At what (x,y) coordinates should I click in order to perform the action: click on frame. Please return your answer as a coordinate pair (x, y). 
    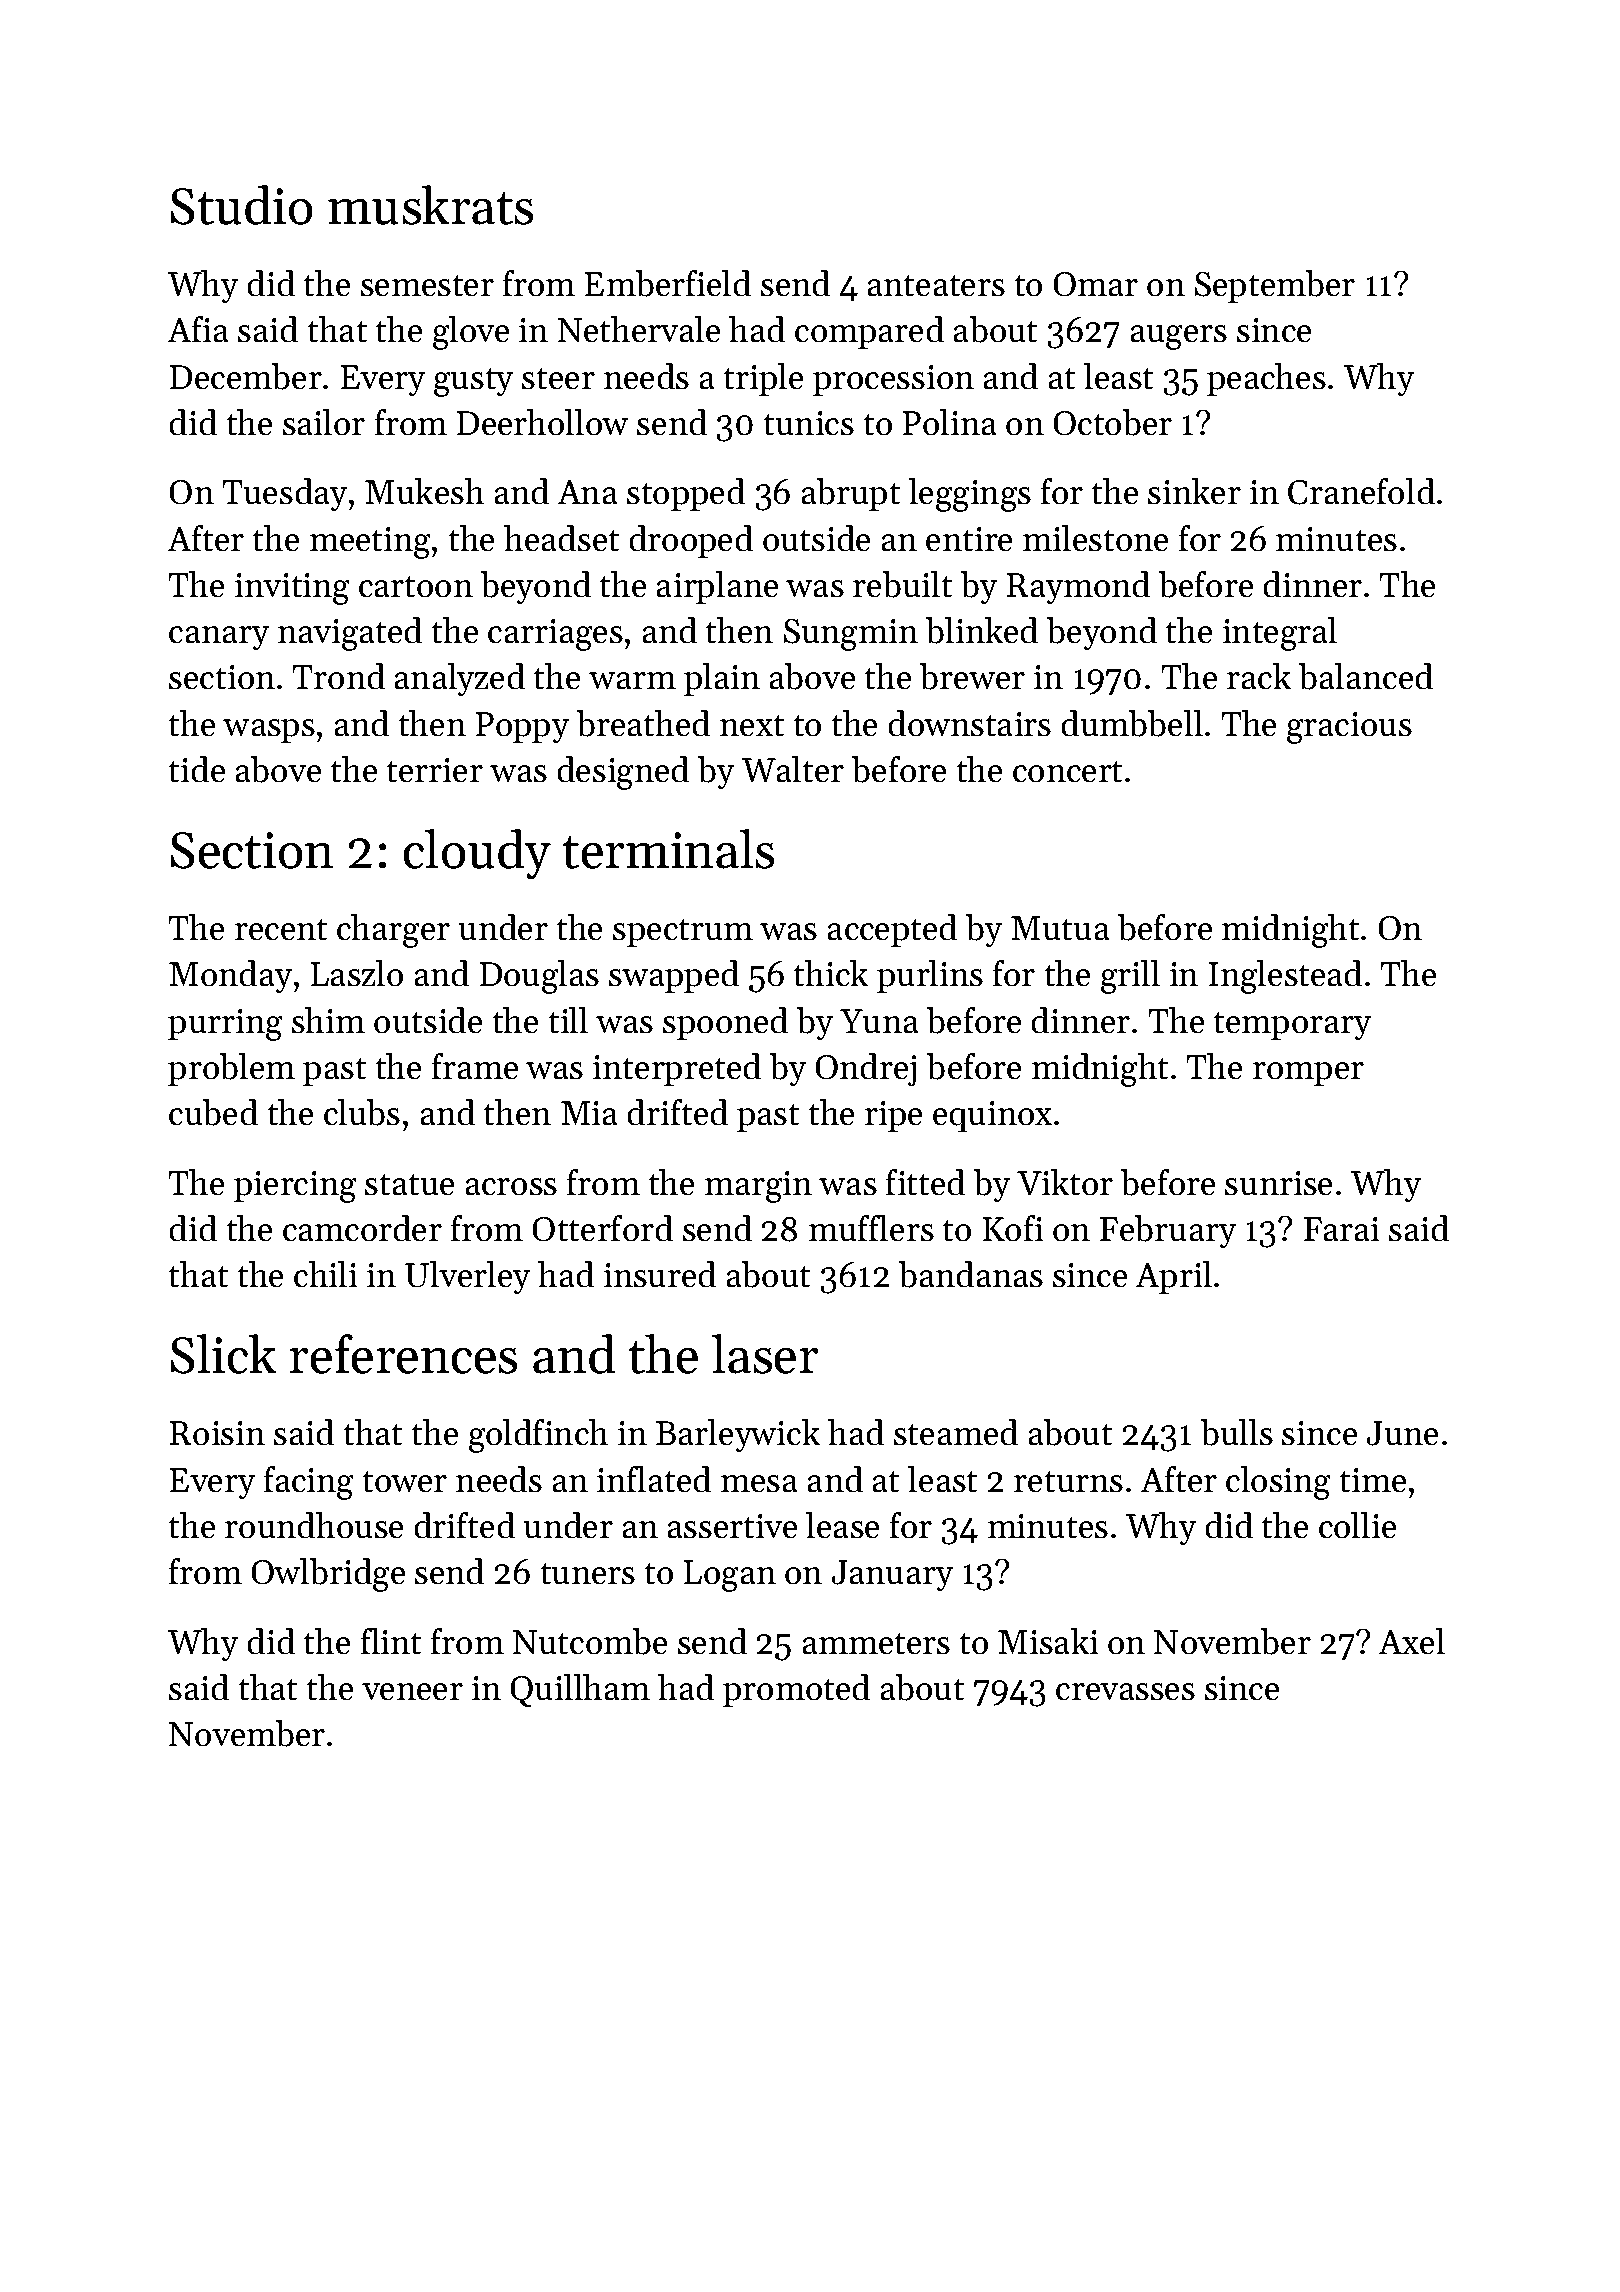
    Looking at the image, I should click on (475, 1066).
